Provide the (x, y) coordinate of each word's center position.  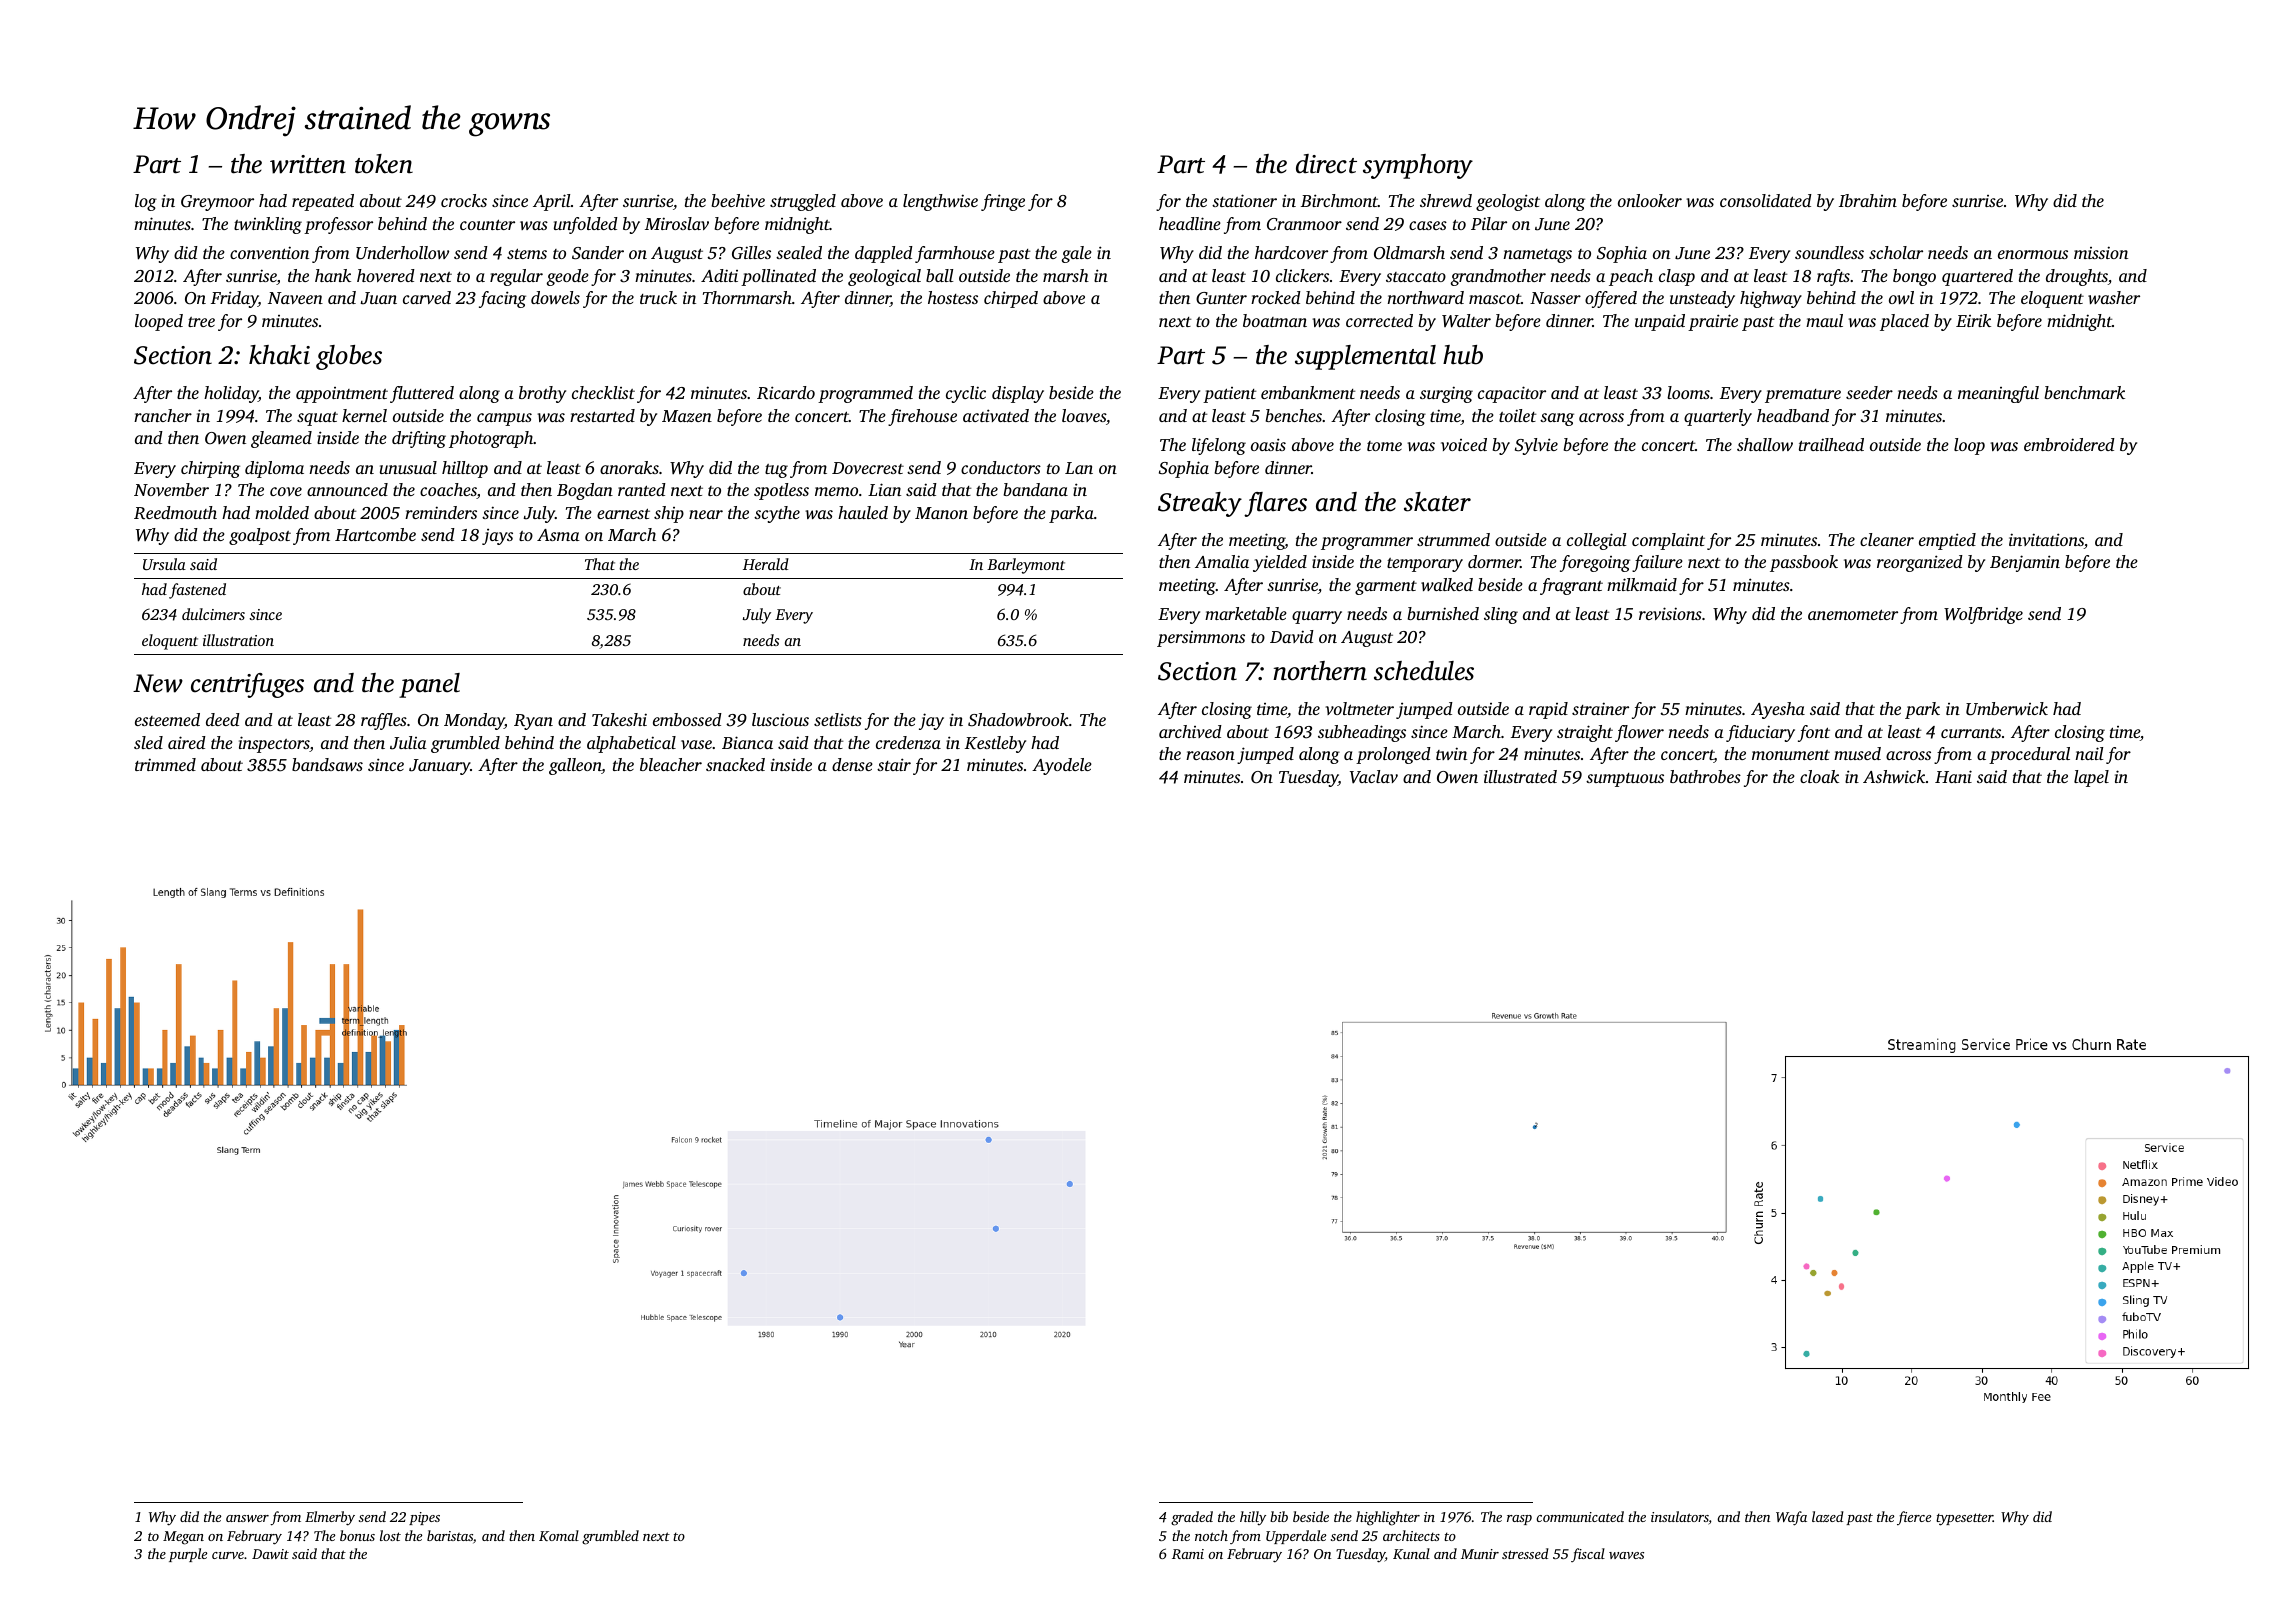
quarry (1317, 617)
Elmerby (330, 1518)
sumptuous (1625, 780)
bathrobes (1705, 776)
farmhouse (955, 254)
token (384, 164)
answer (247, 1518)
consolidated (1766, 200)
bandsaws (327, 764)
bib (1279, 1516)
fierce (1914, 1518)
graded (1192, 1518)
